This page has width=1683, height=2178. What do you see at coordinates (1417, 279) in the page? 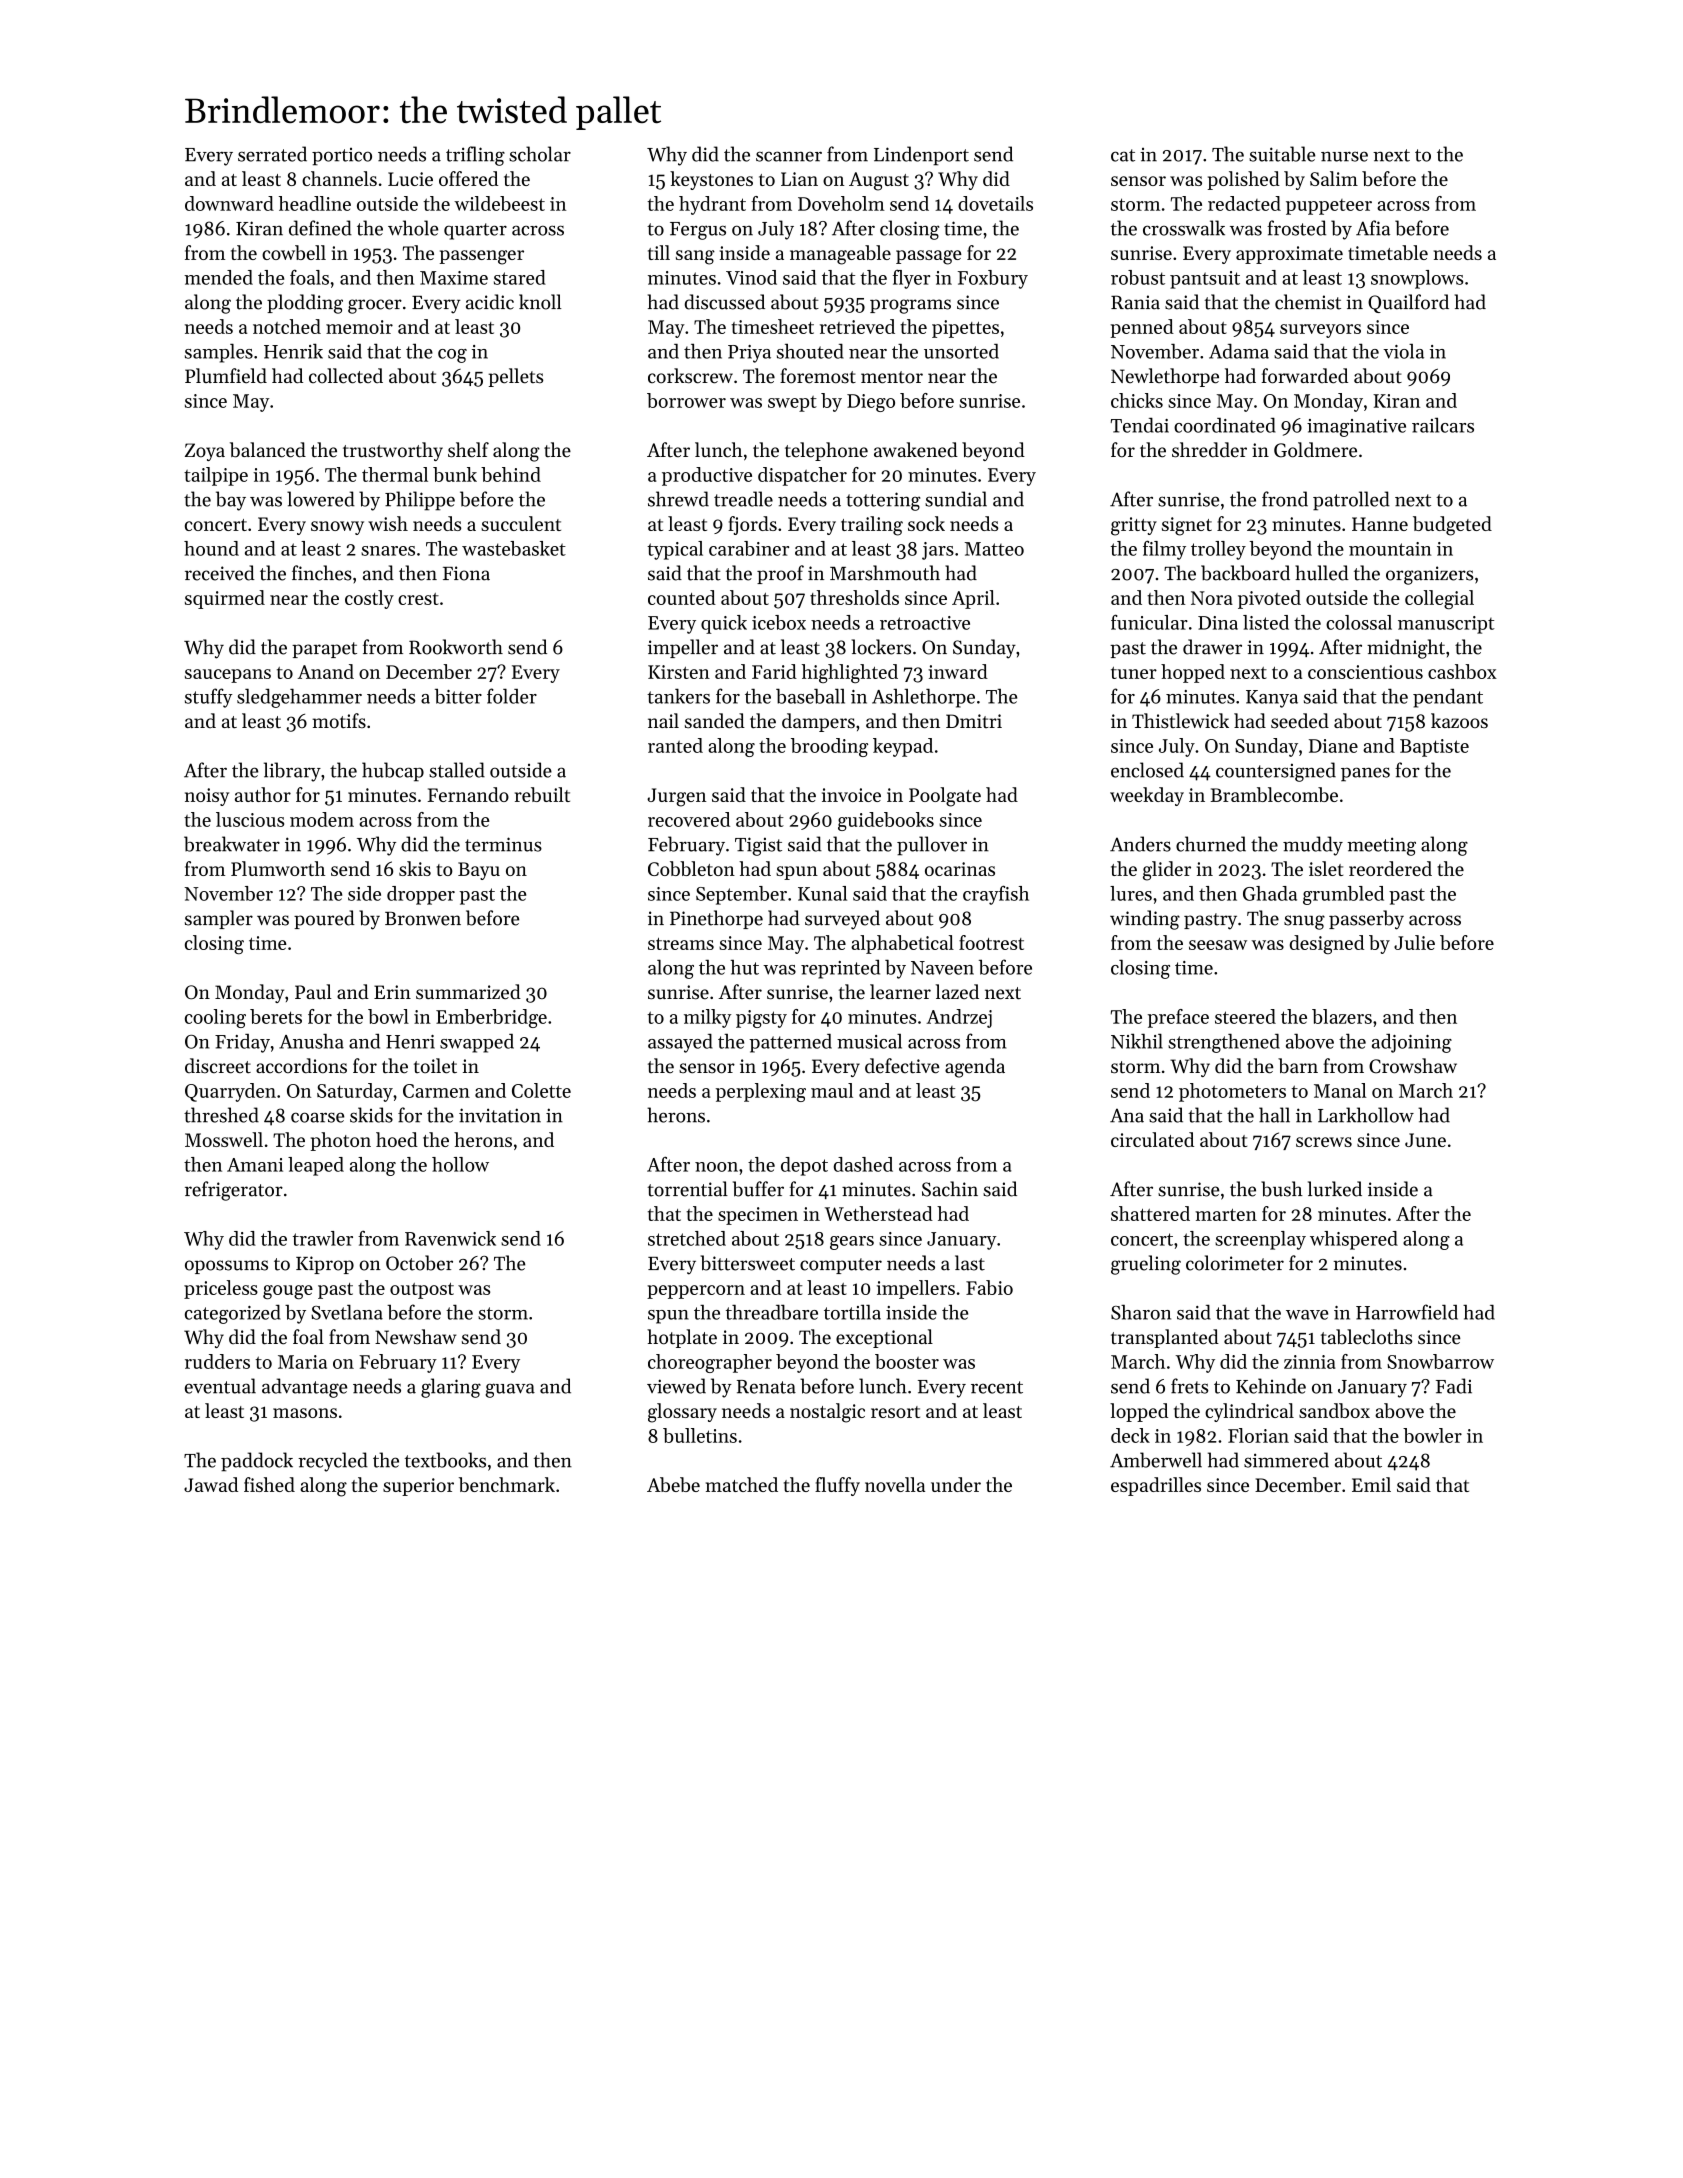
I see `snowplows` at bounding box center [1417, 279].
